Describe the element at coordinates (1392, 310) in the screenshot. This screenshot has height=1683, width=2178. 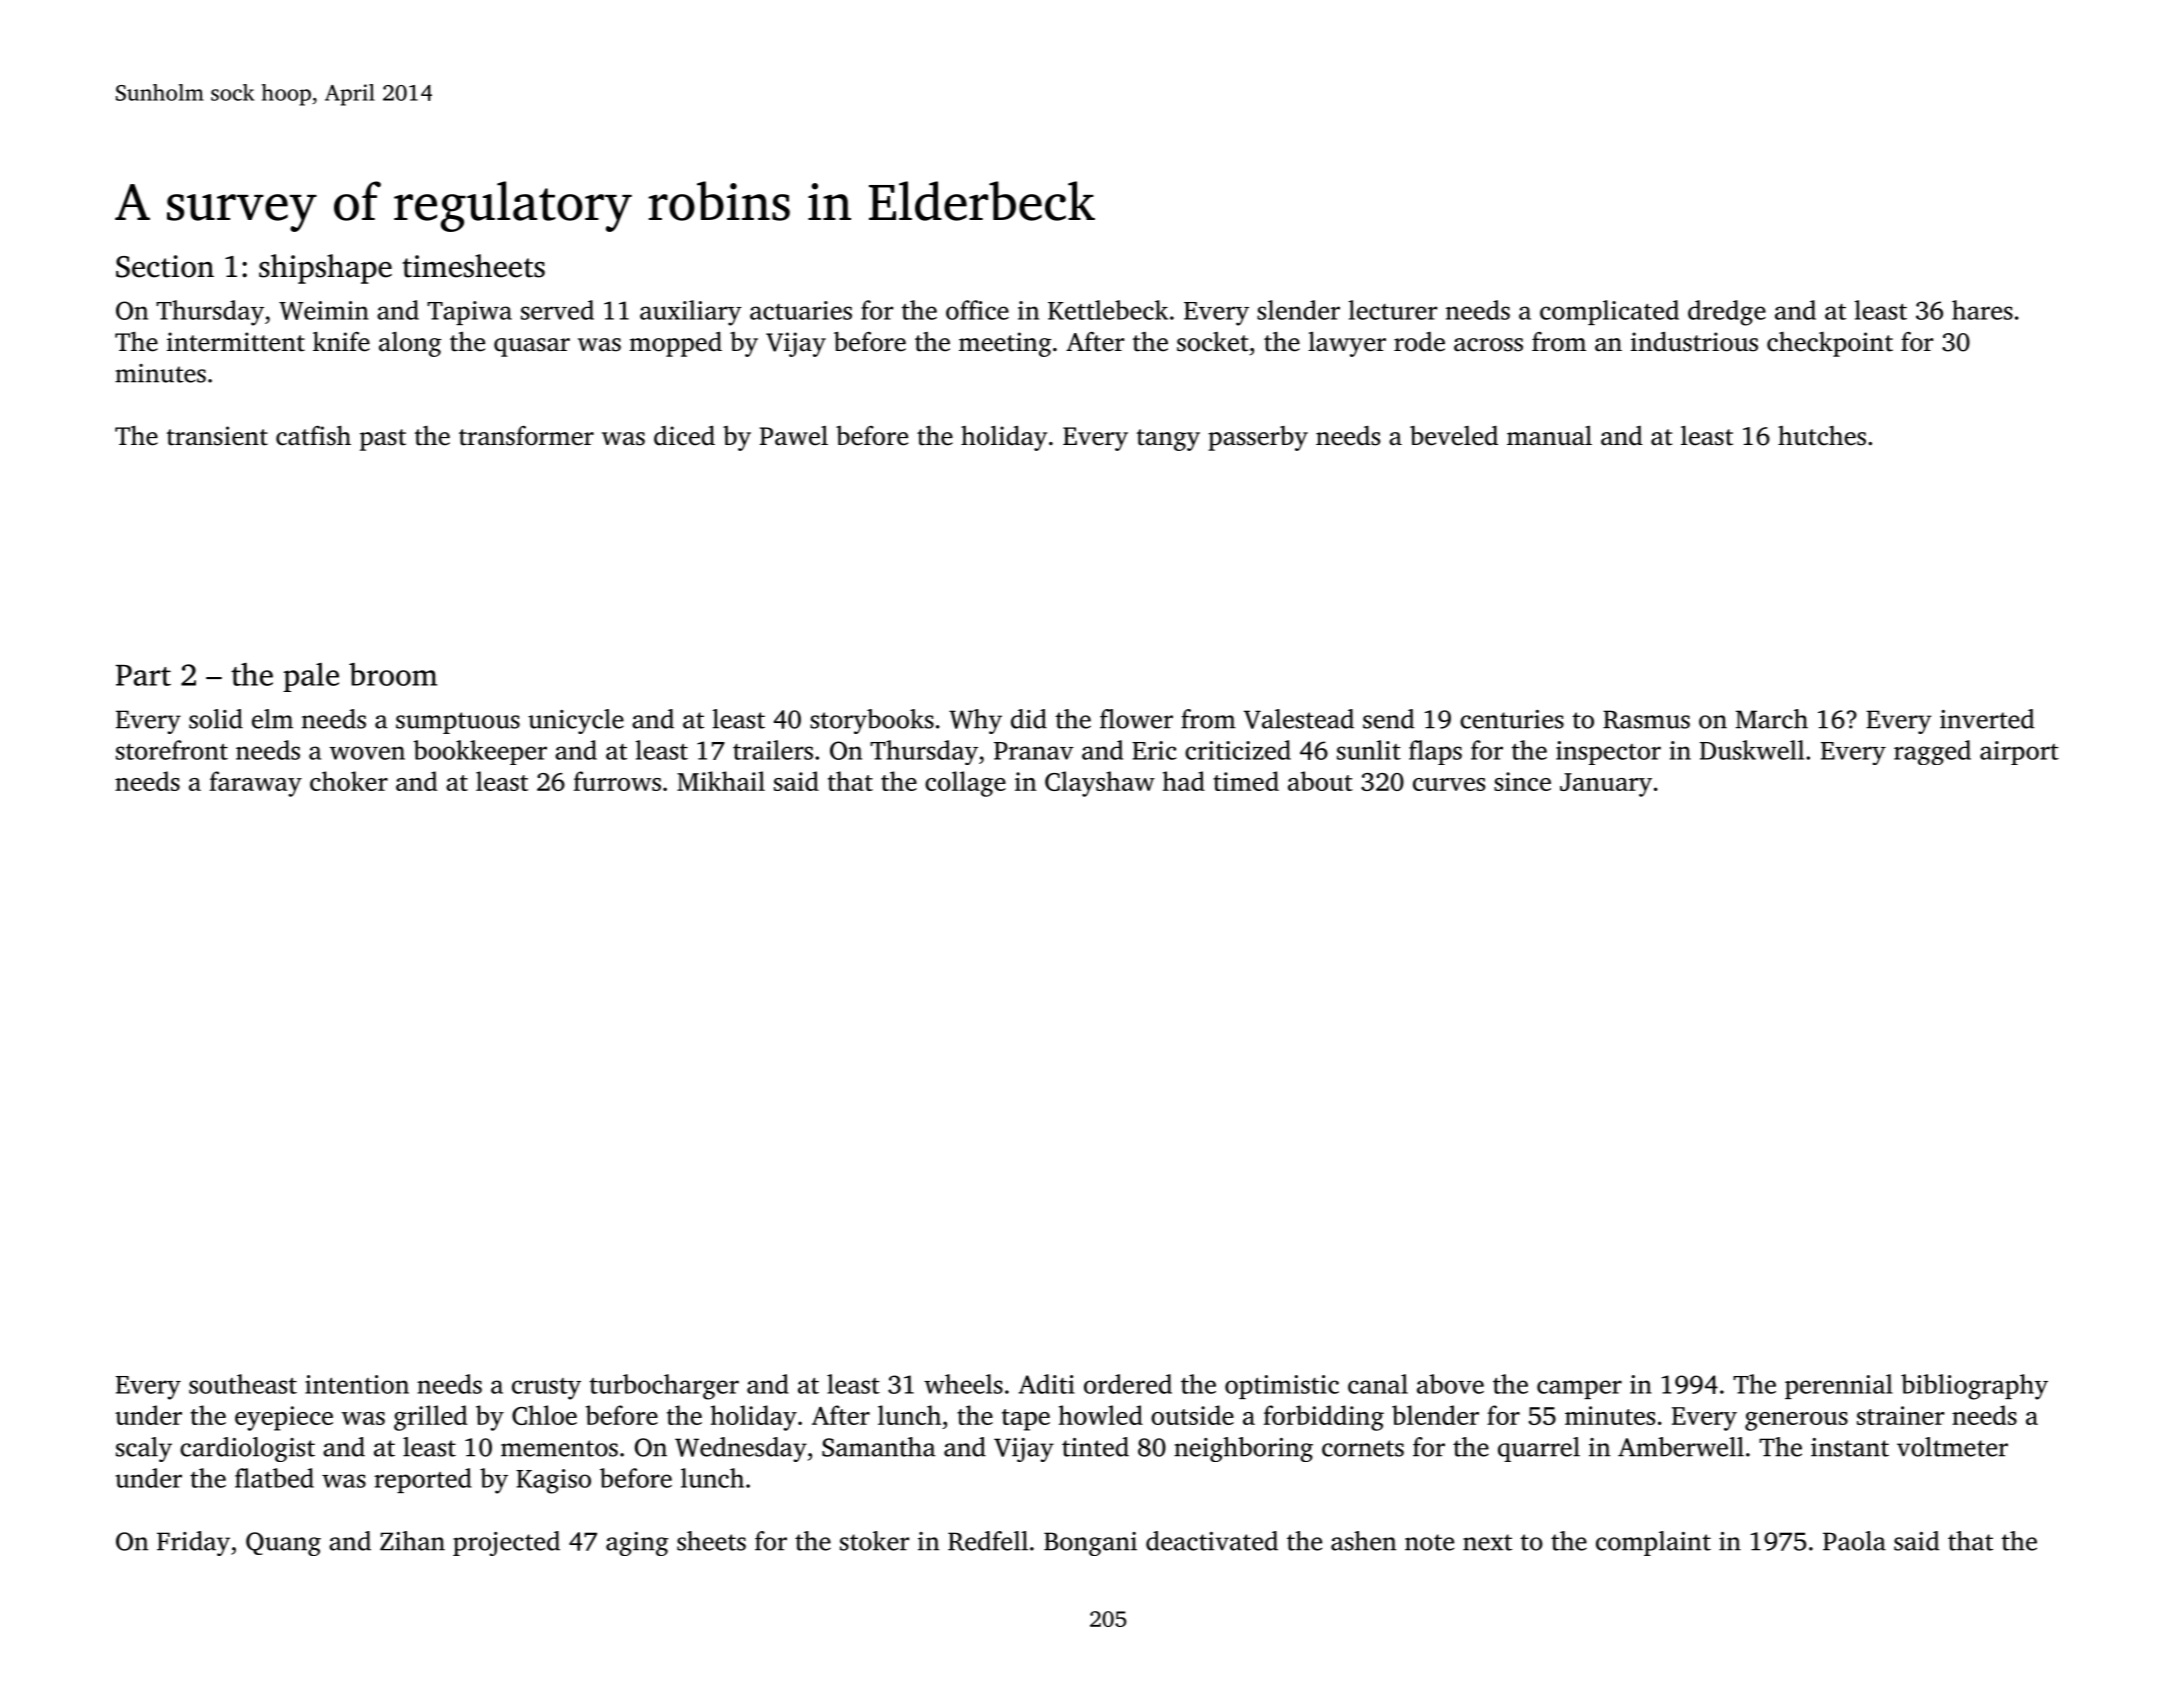
I see `lecturer` at that location.
